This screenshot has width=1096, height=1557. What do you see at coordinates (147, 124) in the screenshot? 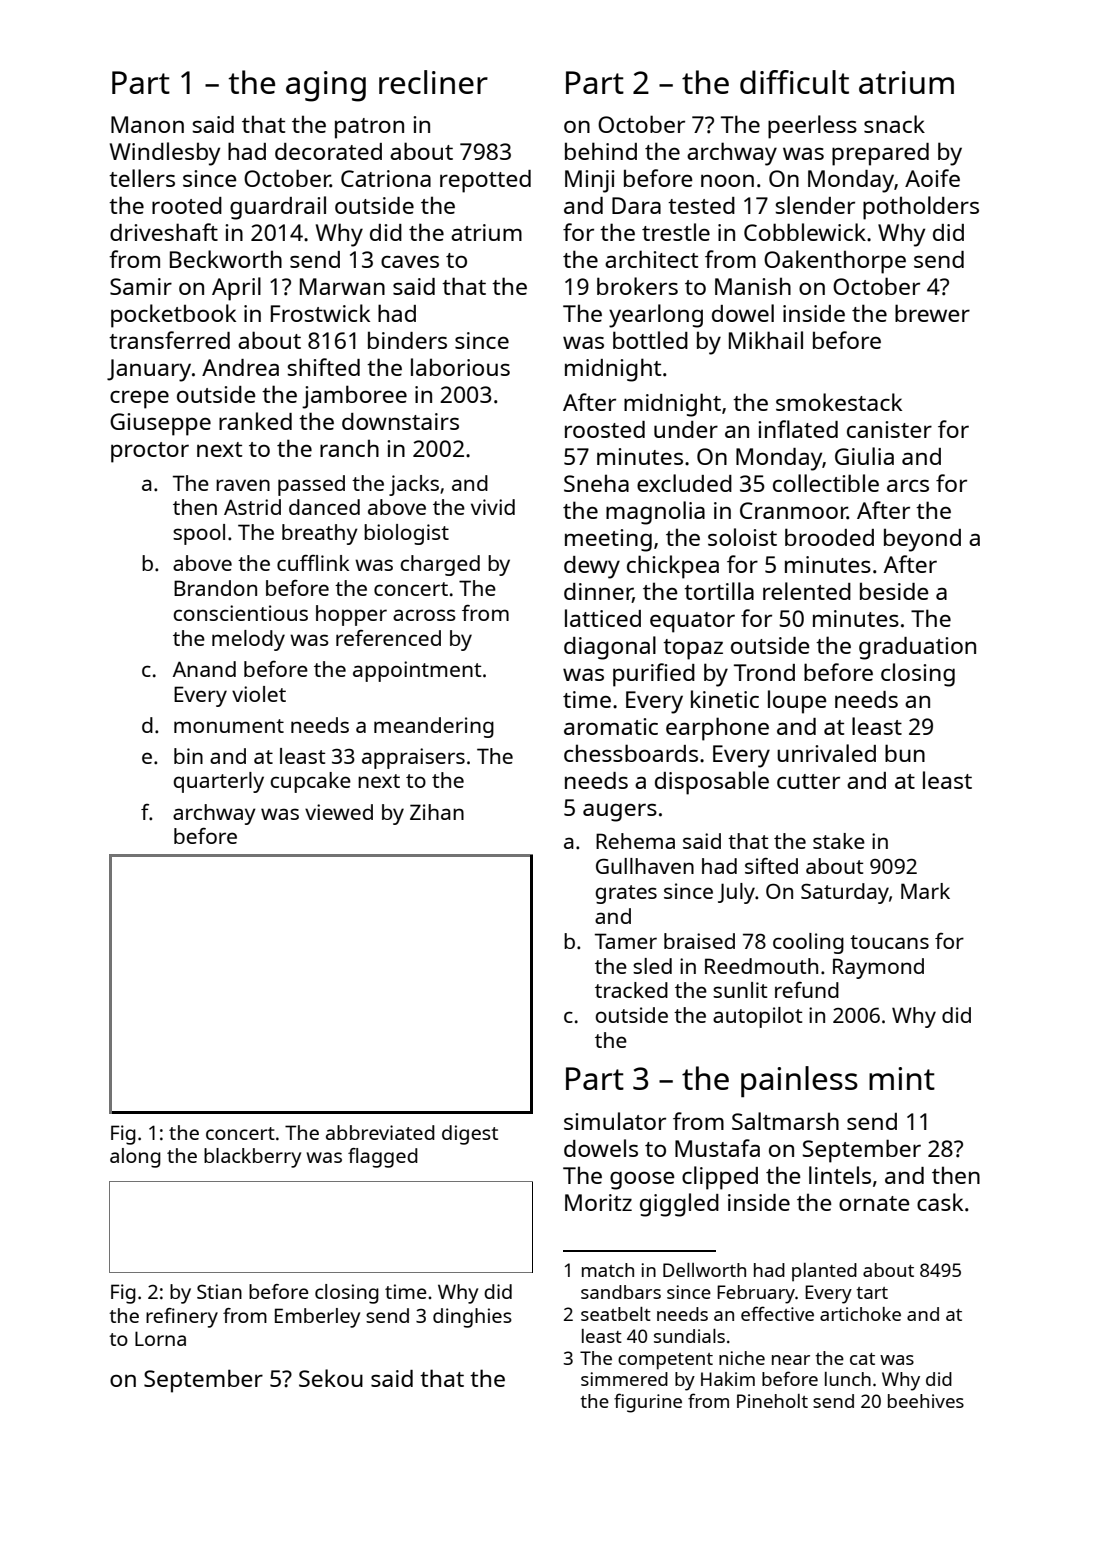
I see `Manon` at bounding box center [147, 124].
